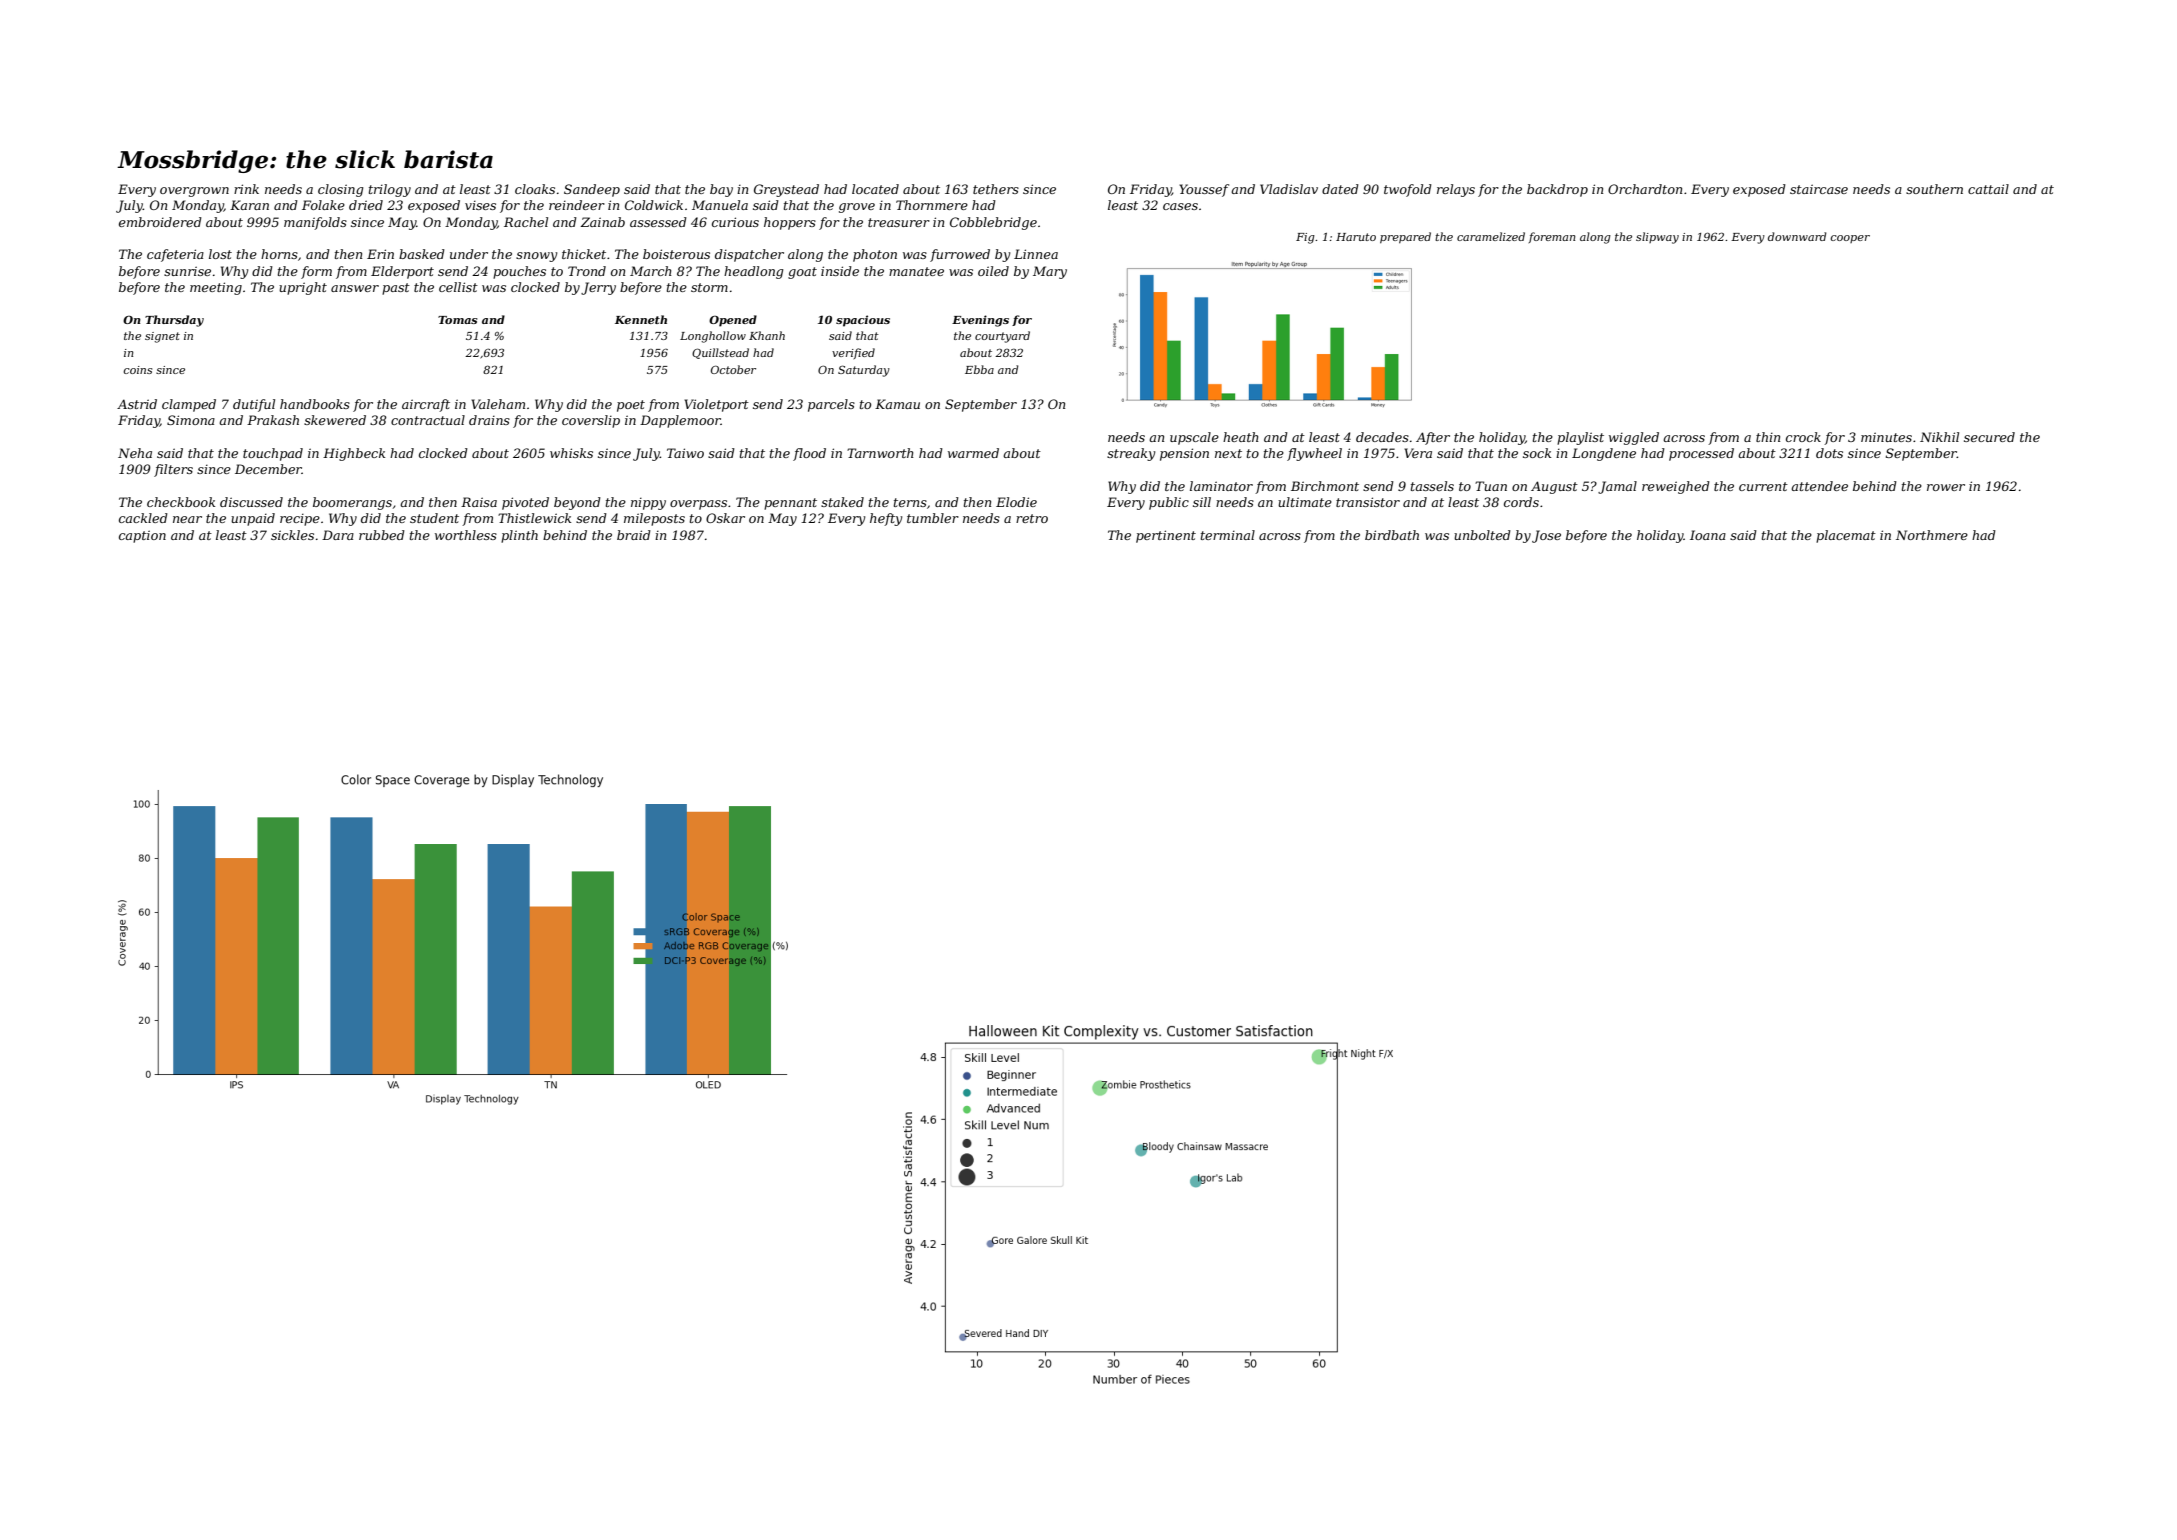  Describe the element at coordinates (1166, 536) in the screenshot. I see `pertinent` at that location.
